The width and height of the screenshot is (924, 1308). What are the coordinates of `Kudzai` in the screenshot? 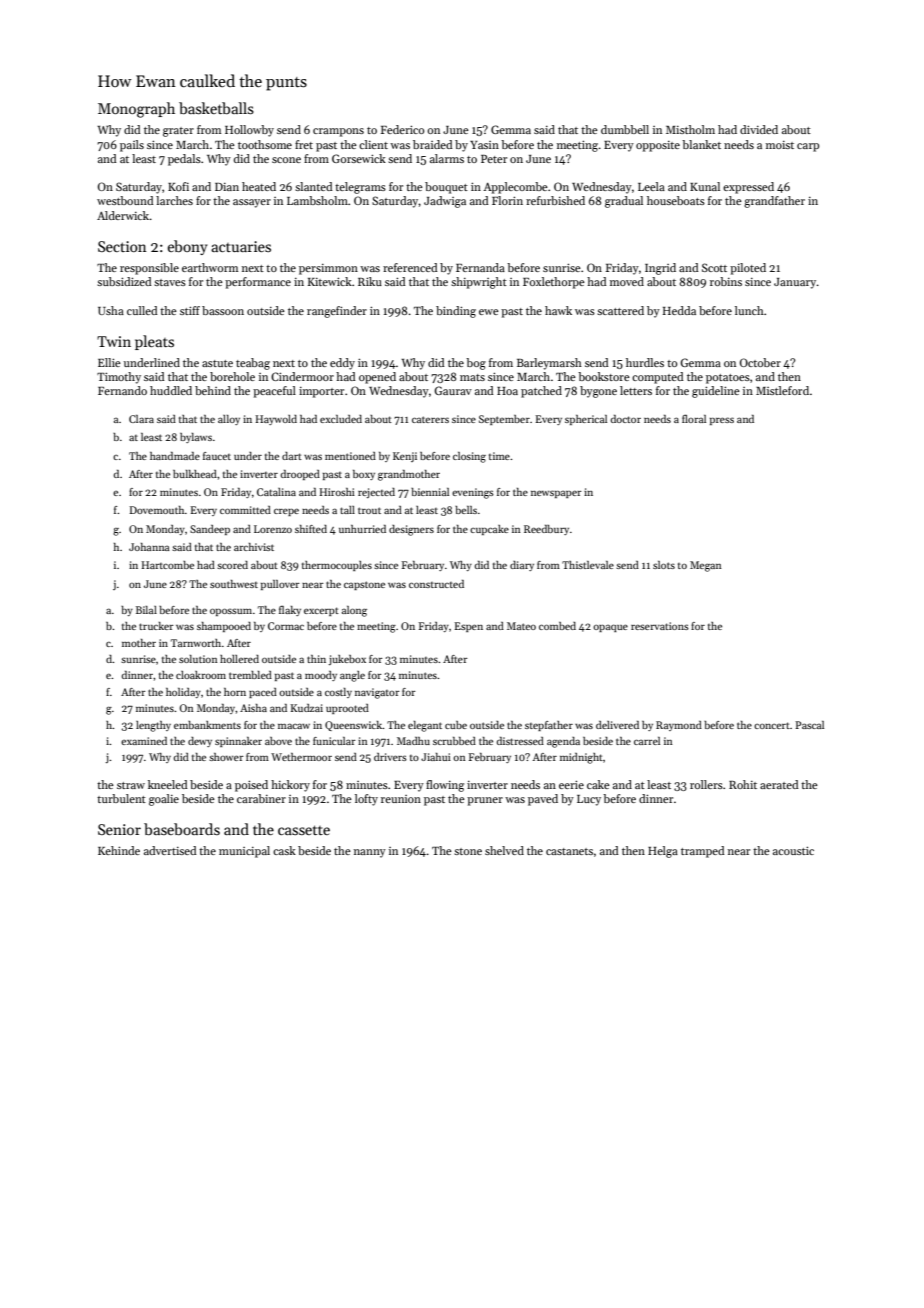 It's located at (306, 708).
